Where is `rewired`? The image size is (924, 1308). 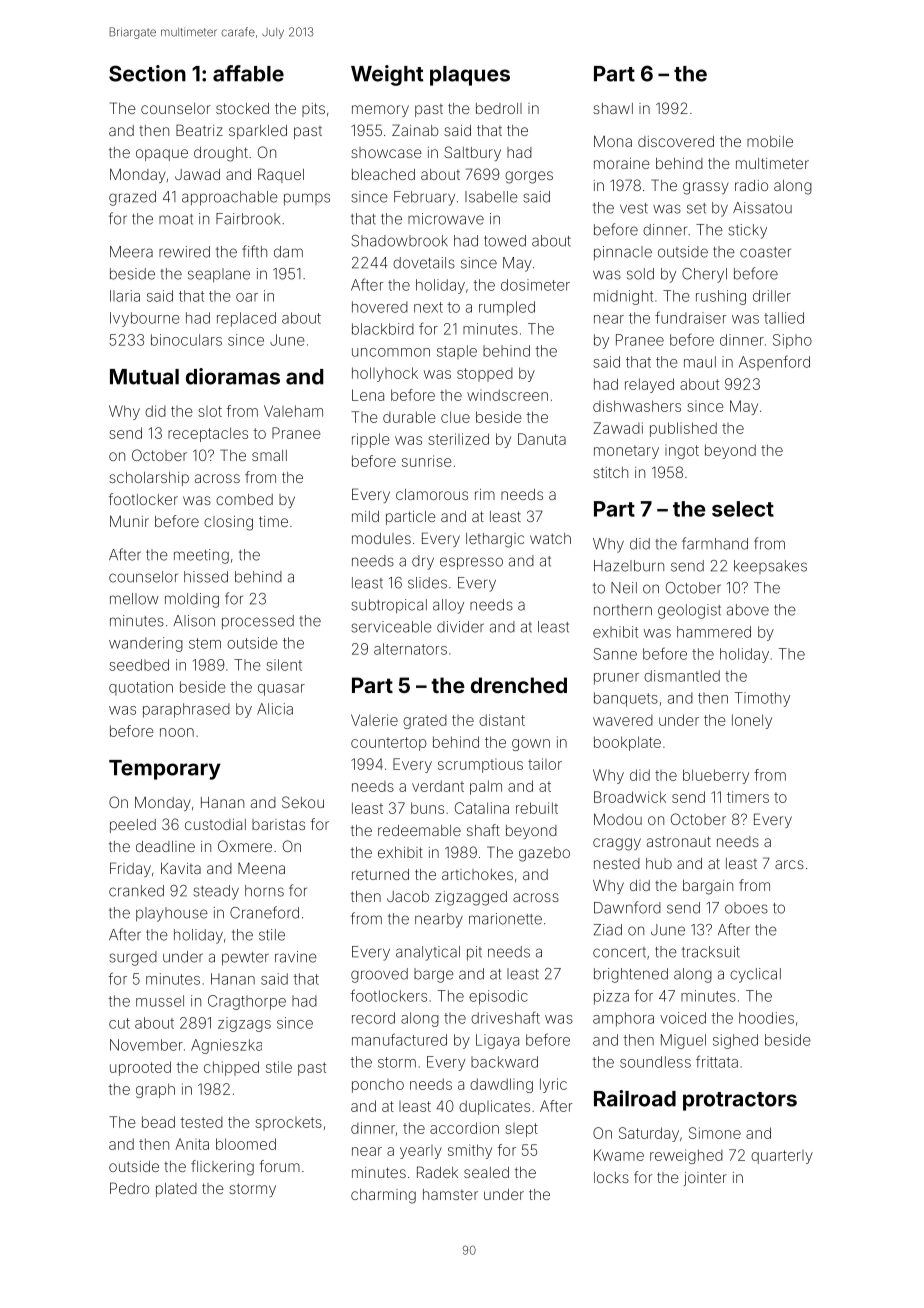 rewired is located at coordinates (184, 252).
